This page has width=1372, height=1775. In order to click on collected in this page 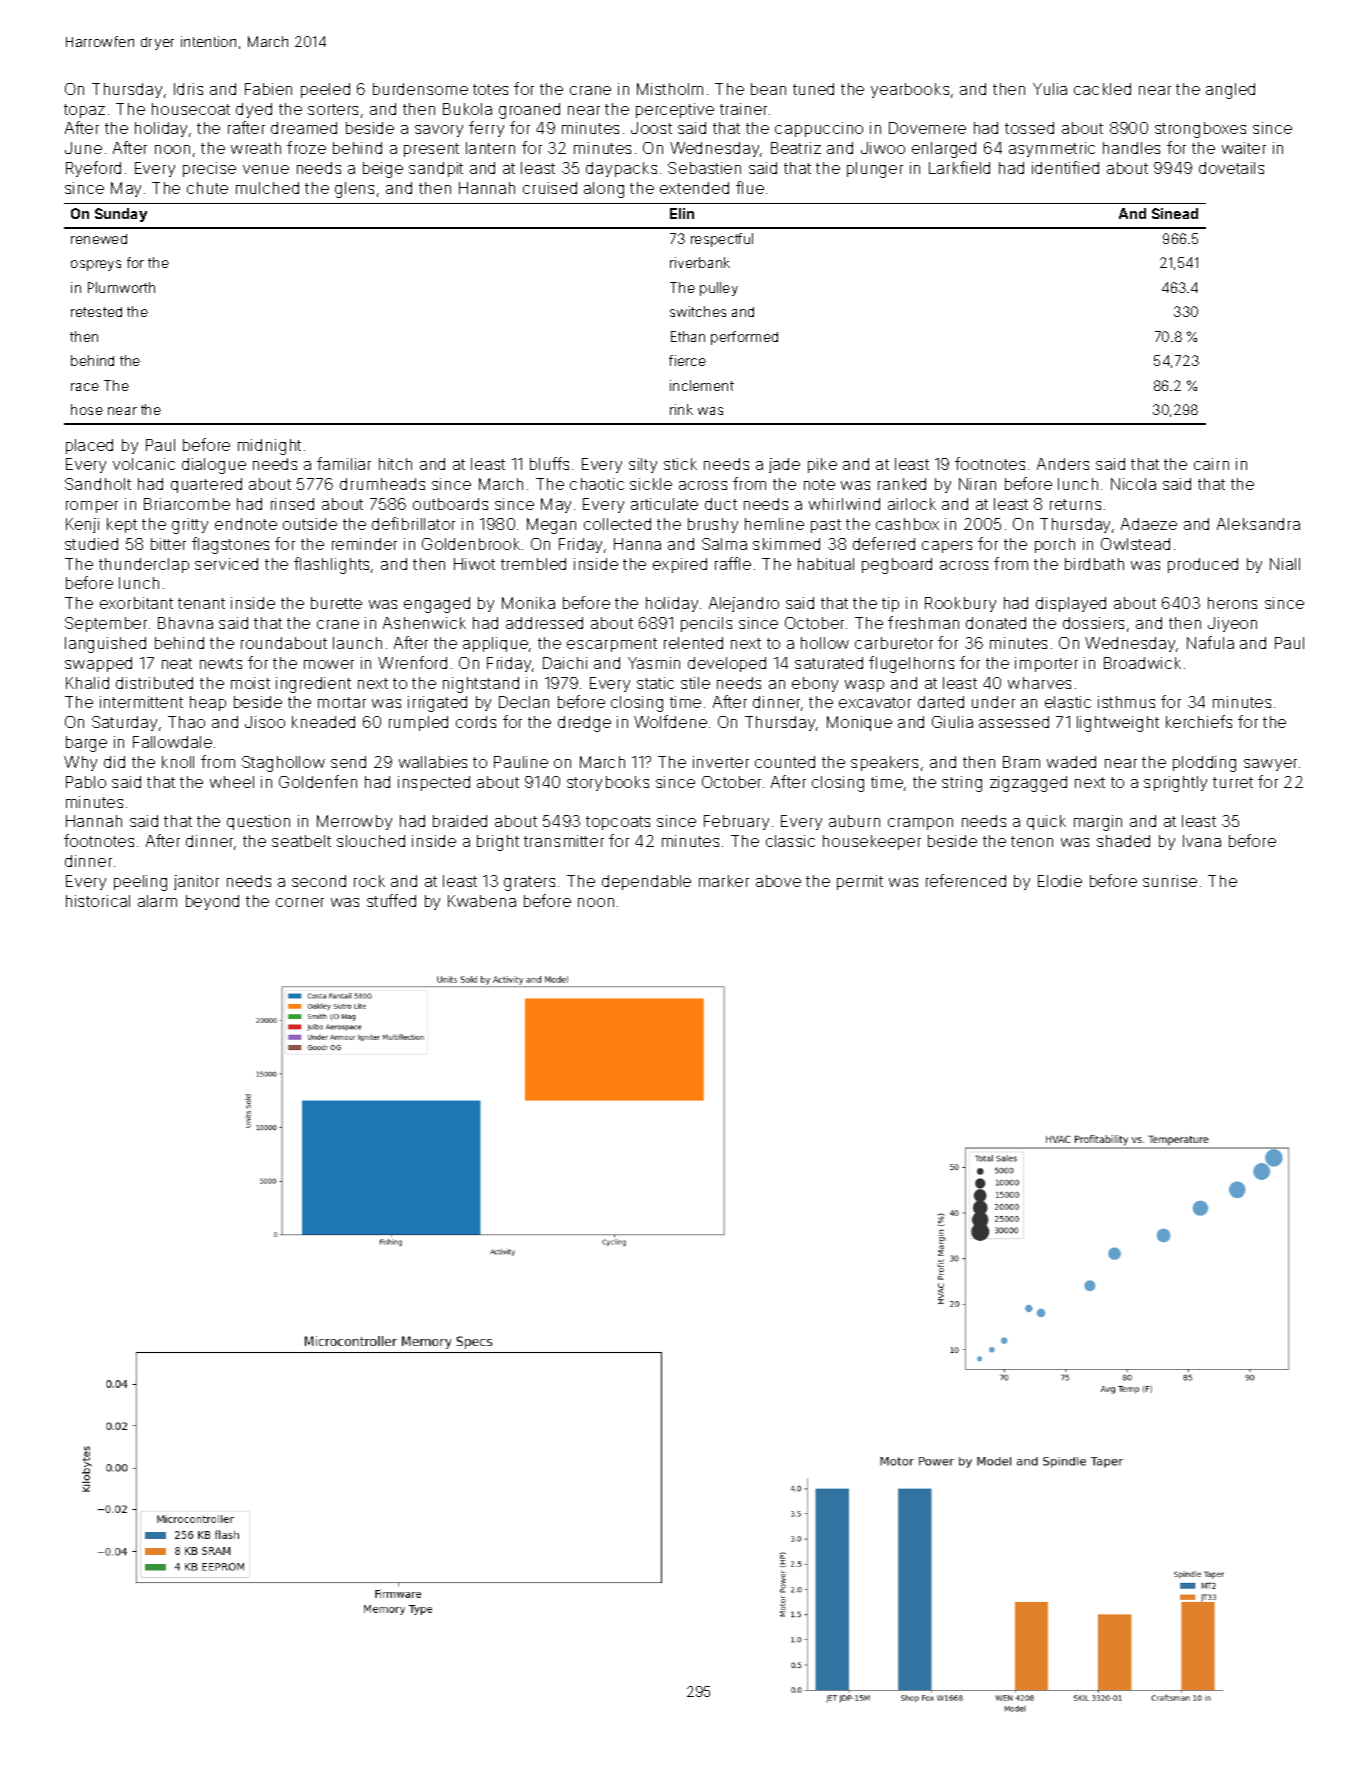, I will do `click(617, 524)`.
